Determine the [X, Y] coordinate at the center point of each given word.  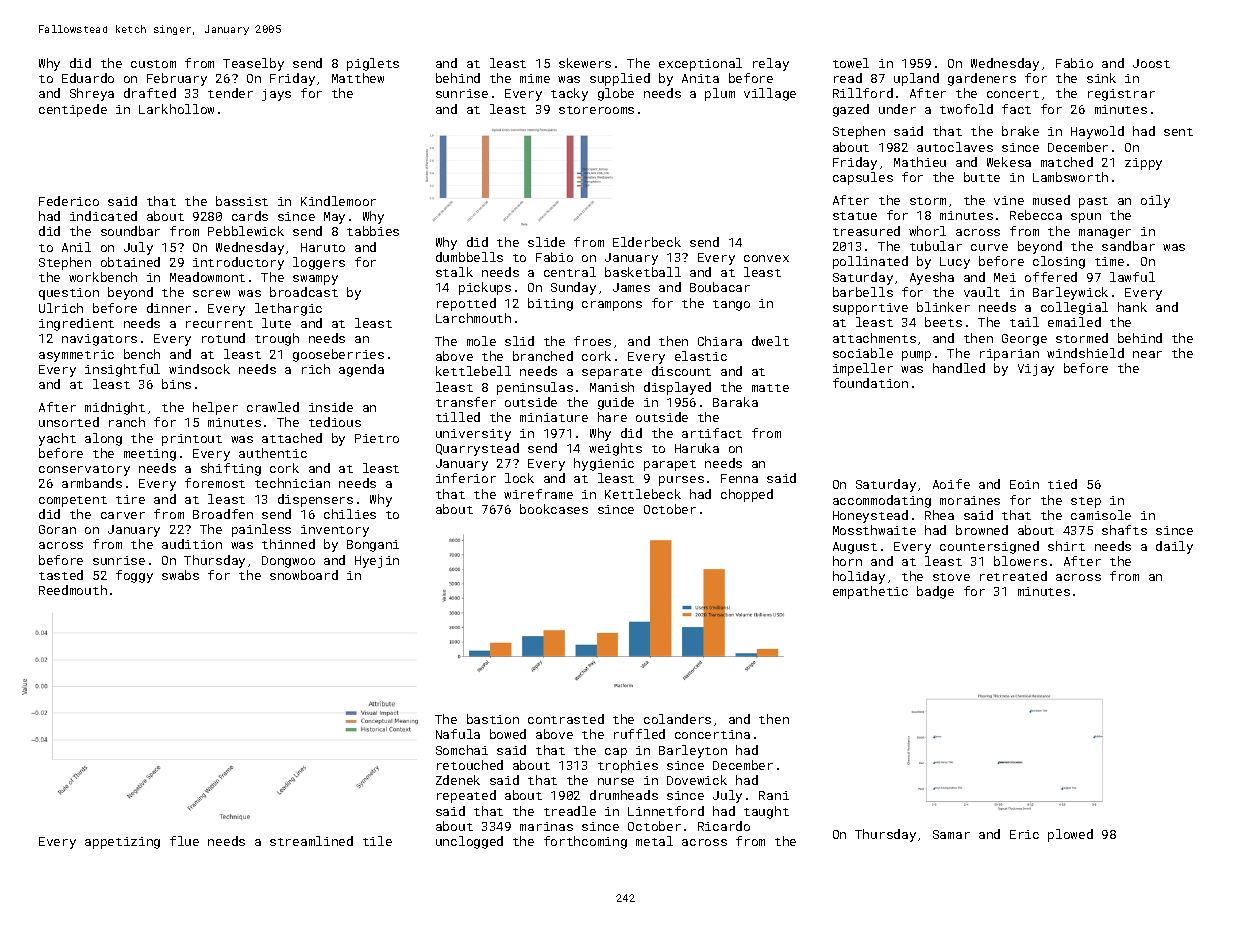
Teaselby [253, 64]
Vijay [1036, 370]
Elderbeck [647, 242]
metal [654, 841]
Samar [951, 834]
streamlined [311, 841]
